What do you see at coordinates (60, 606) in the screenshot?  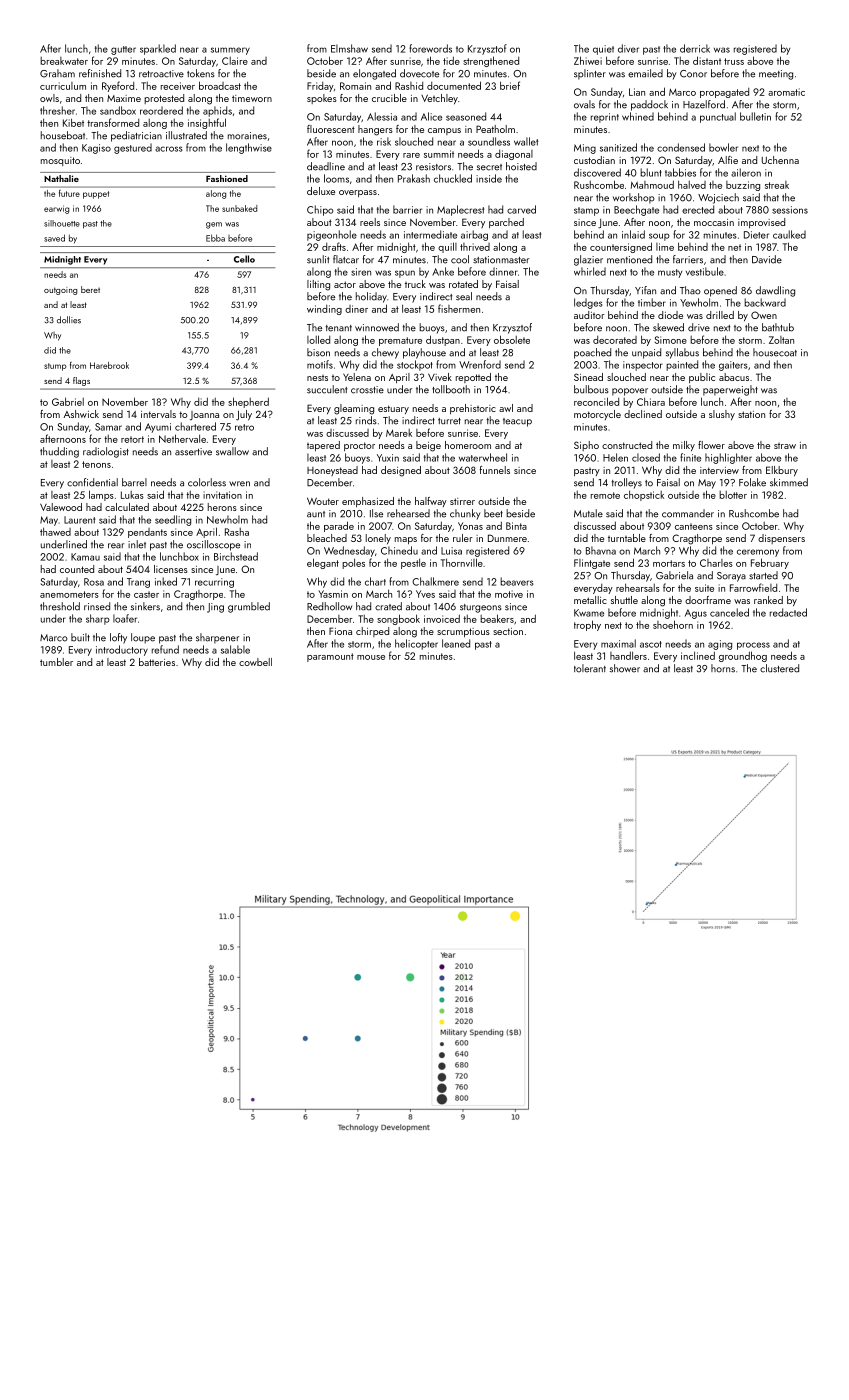 I see `threshold` at bounding box center [60, 606].
